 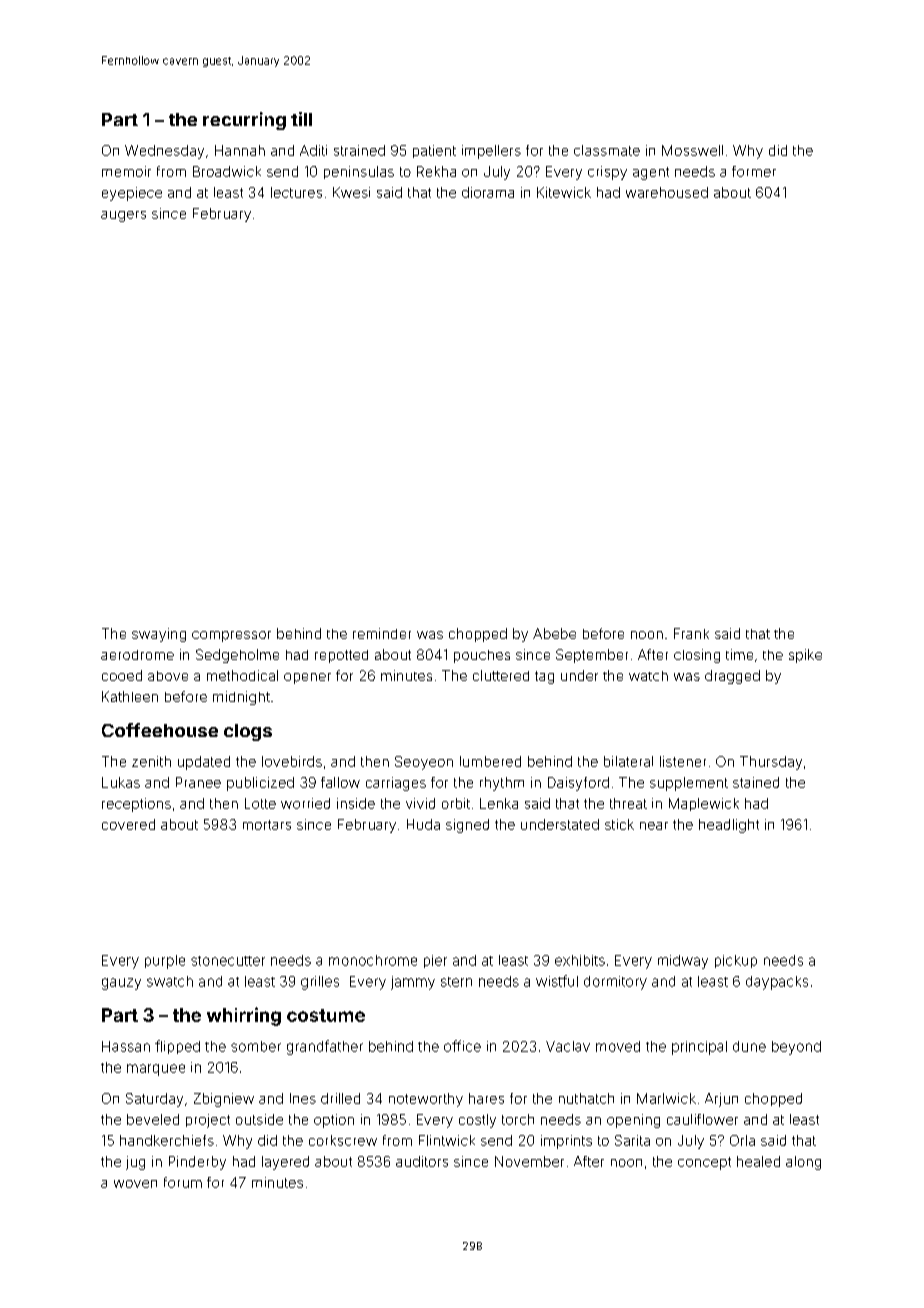 What do you see at coordinates (651, 173) in the document?
I see `agent` at bounding box center [651, 173].
